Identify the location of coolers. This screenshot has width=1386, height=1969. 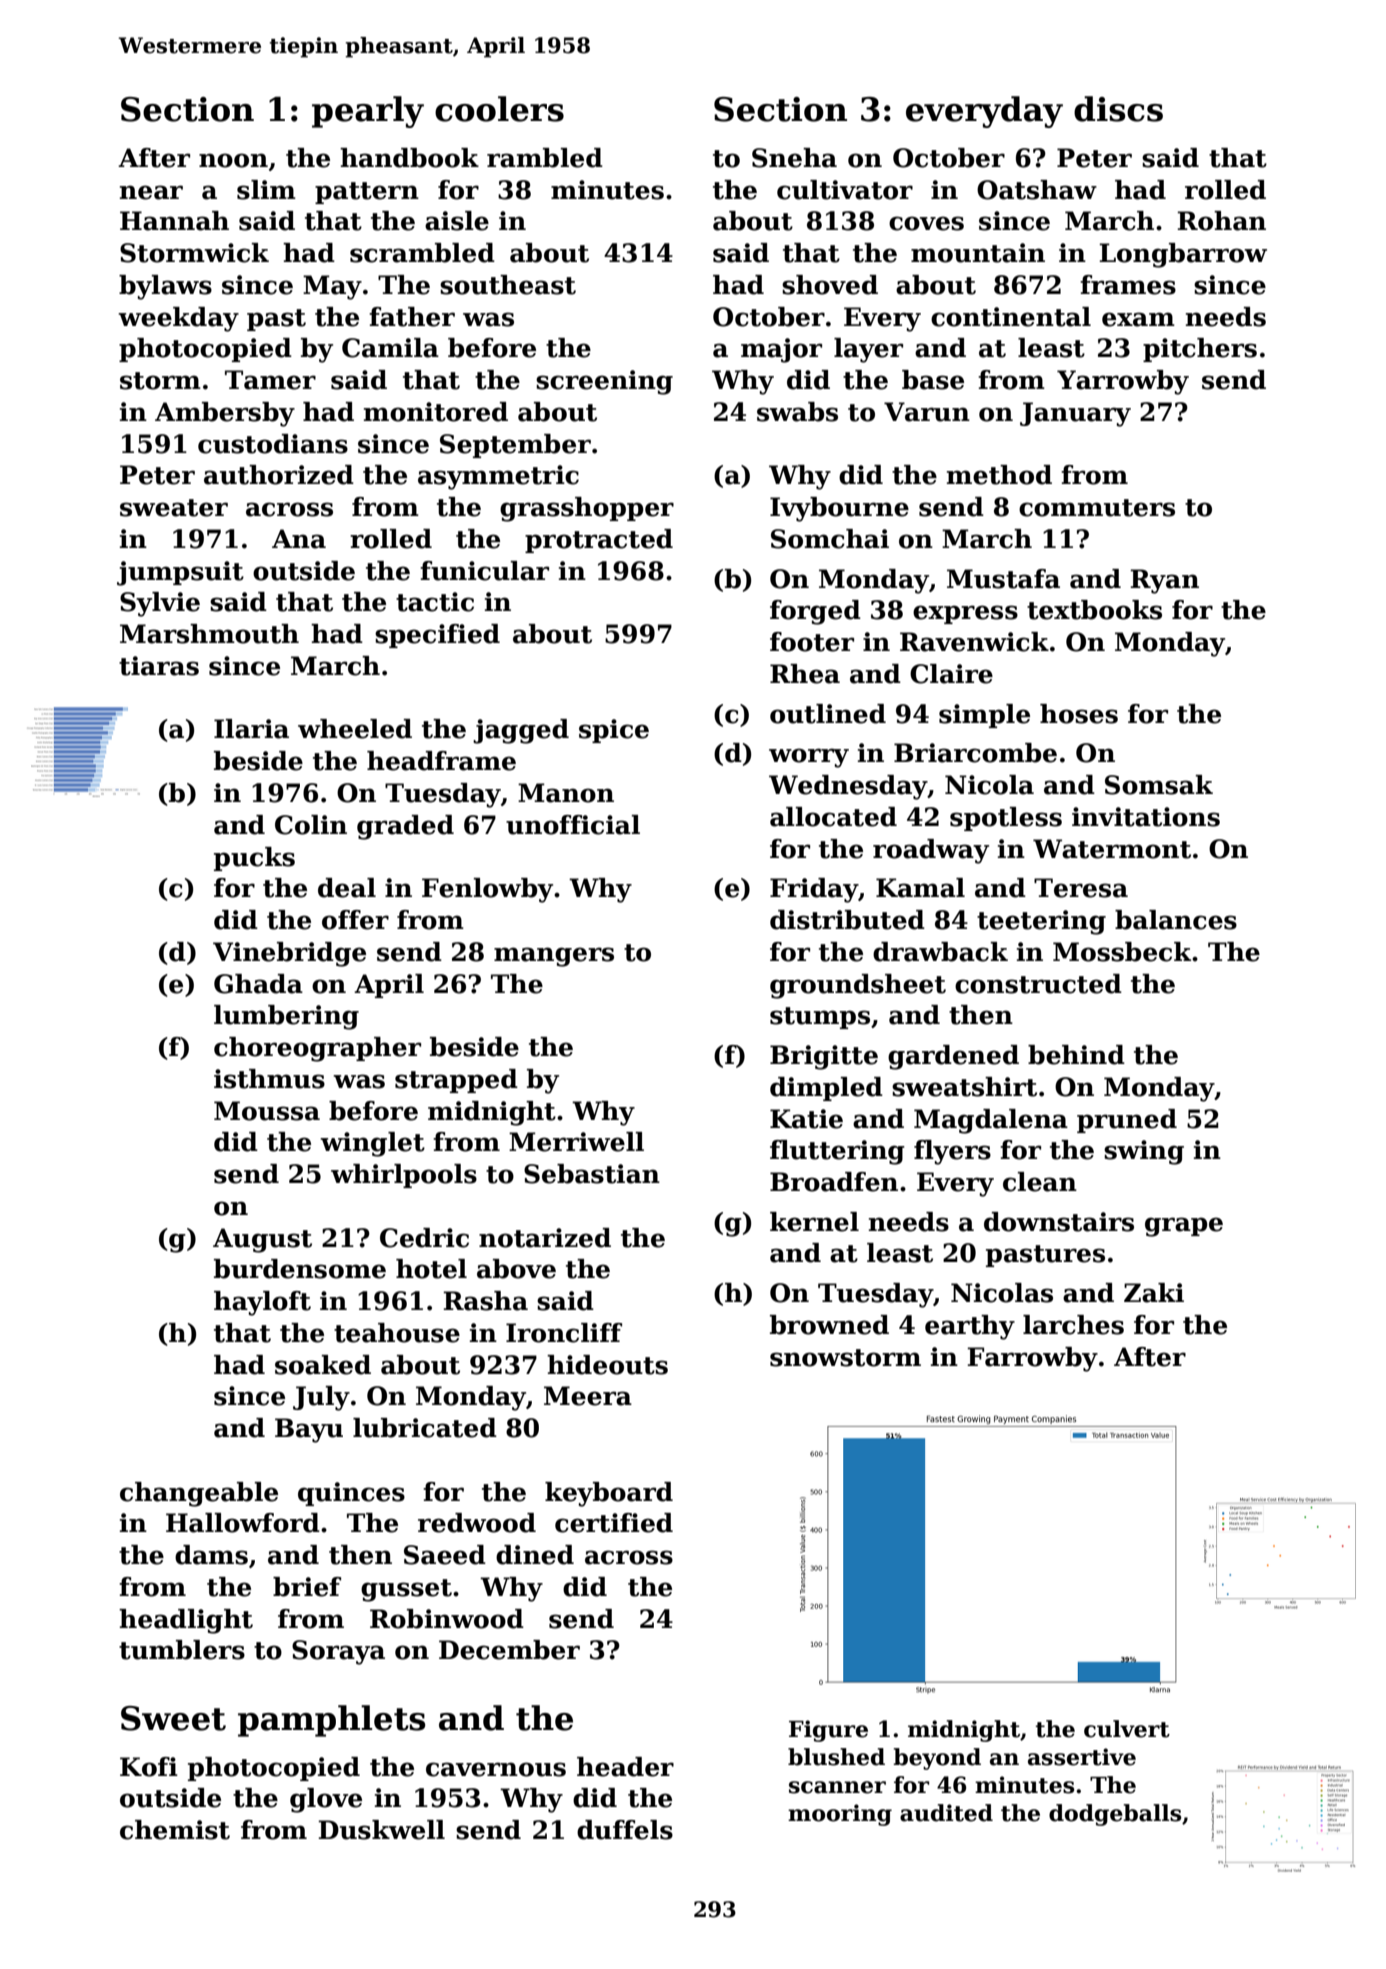
(499, 109).
